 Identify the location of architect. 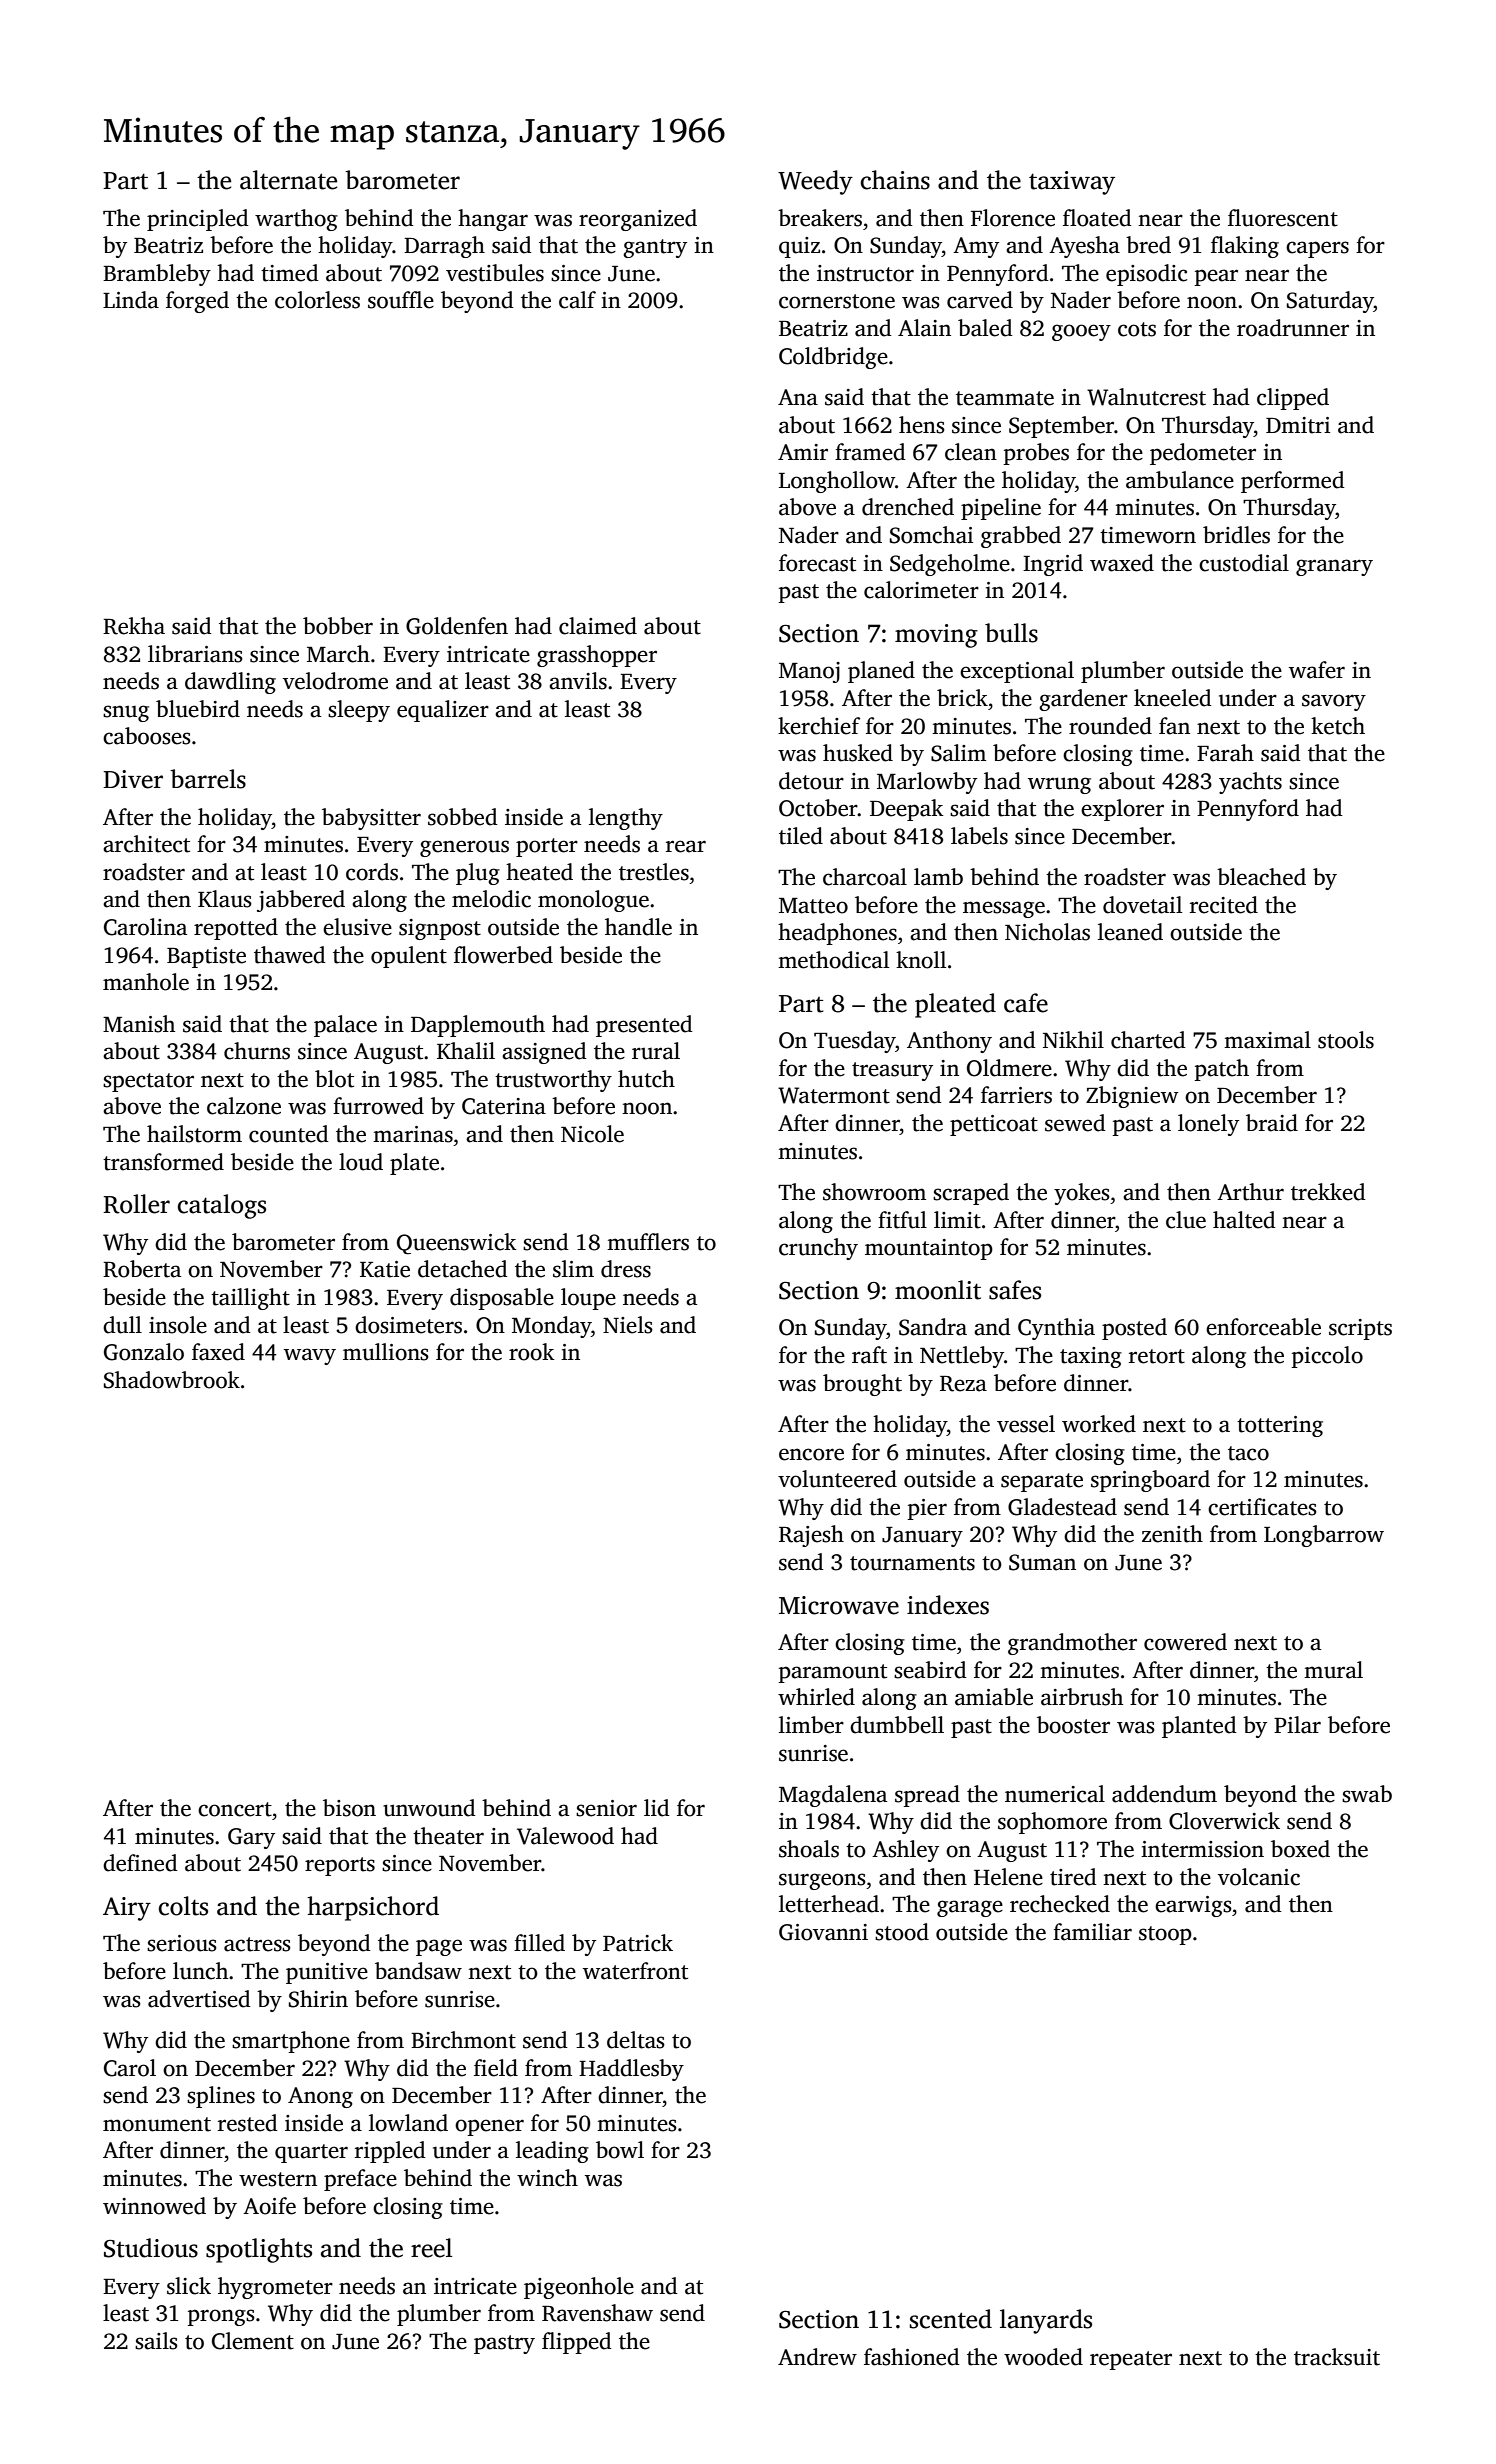
(146, 844).
